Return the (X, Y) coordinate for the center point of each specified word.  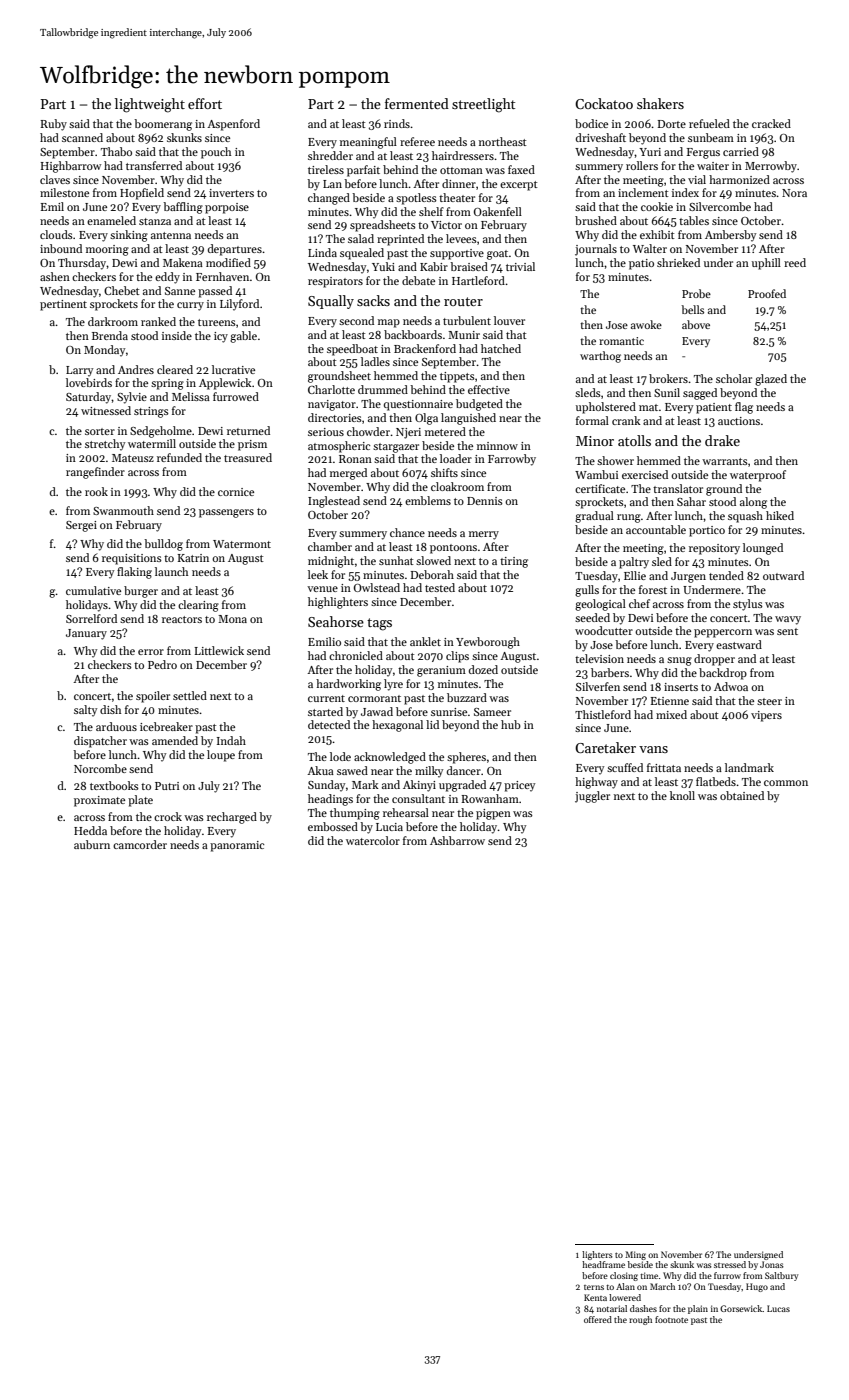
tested (440, 587)
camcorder (140, 844)
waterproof (758, 476)
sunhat (396, 560)
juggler (592, 797)
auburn (92, 844)
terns (594, 1287)
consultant (418, 798)
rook (96, 491)
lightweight (150, 105)
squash (745, 517)
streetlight (483, 105)
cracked (771, 123)
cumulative (93, 590)
